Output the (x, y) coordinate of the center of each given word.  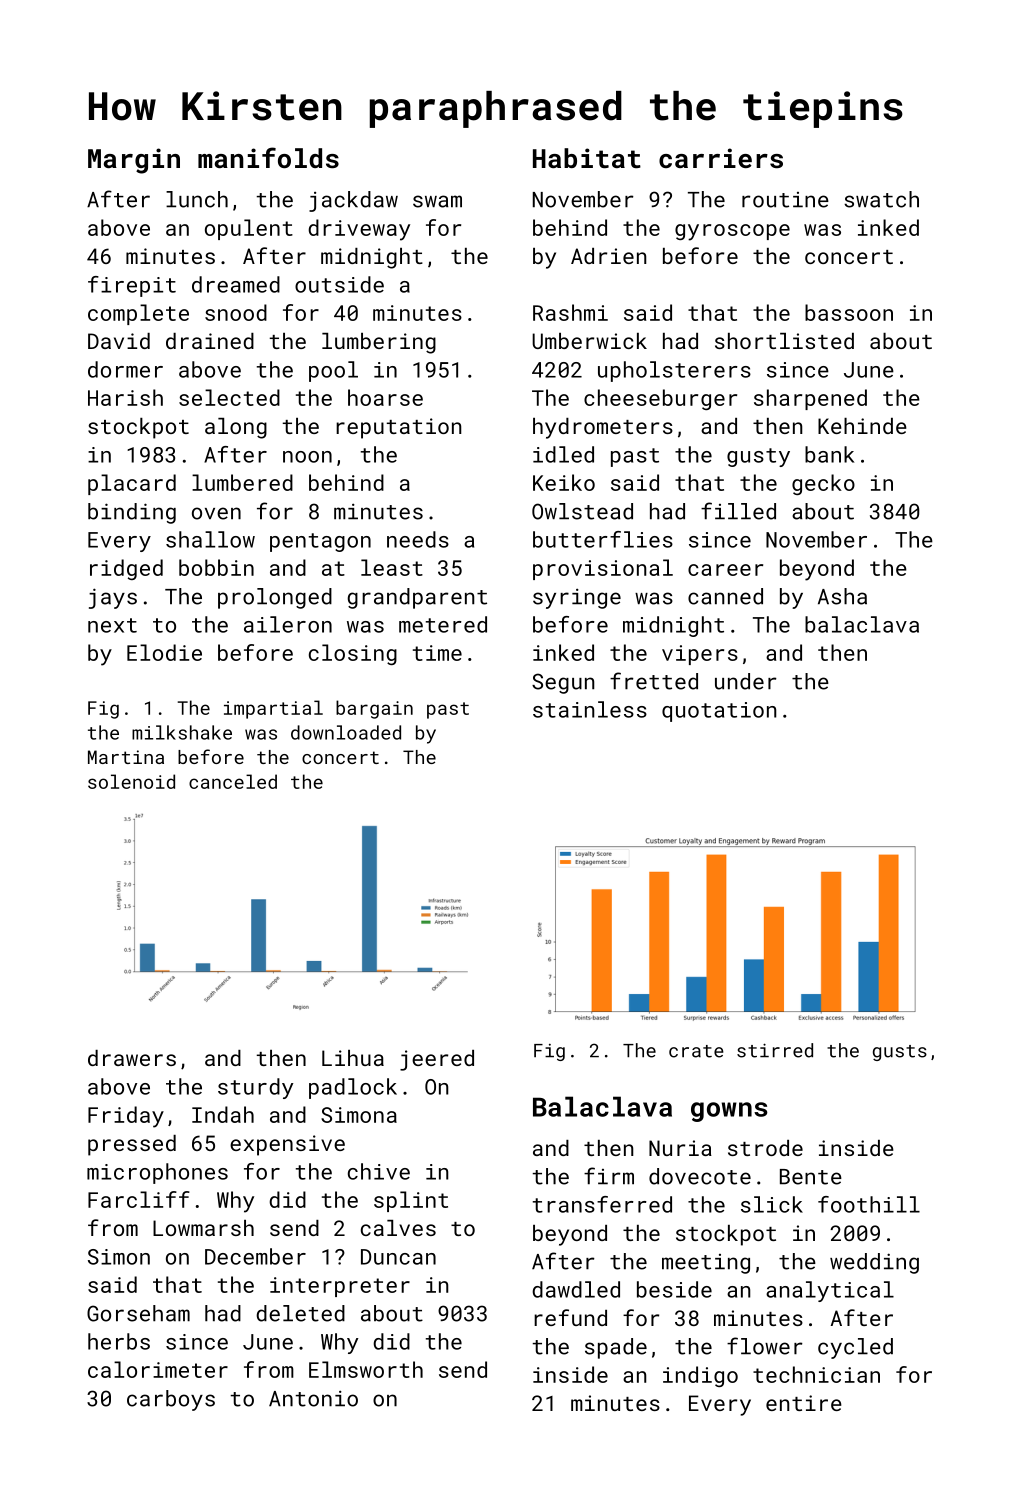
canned (725, 596)
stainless (590, 709)
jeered (437, 1060)
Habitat (587, 158)
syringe (577, 598)
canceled (233, 781)
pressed (132, 1145)
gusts (900, 1053)
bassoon (849, 312)
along (236, 428)
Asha (842, 596)
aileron (288, 624)
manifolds (268, 157)
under (746, 681)
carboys (171, 1400)
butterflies (603, 539)
